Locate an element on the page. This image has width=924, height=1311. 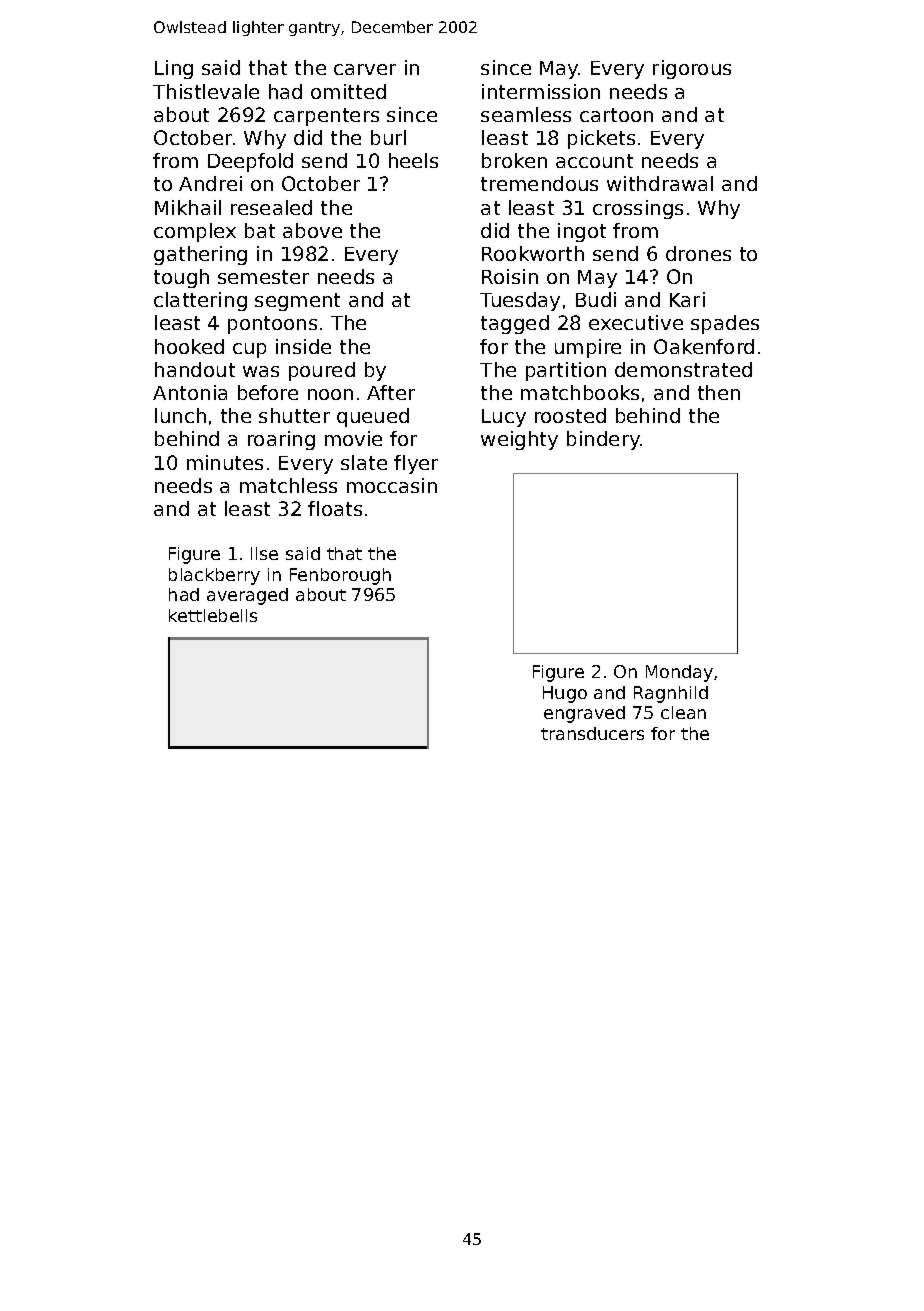
hooked is located at coordinates (189, 346).
